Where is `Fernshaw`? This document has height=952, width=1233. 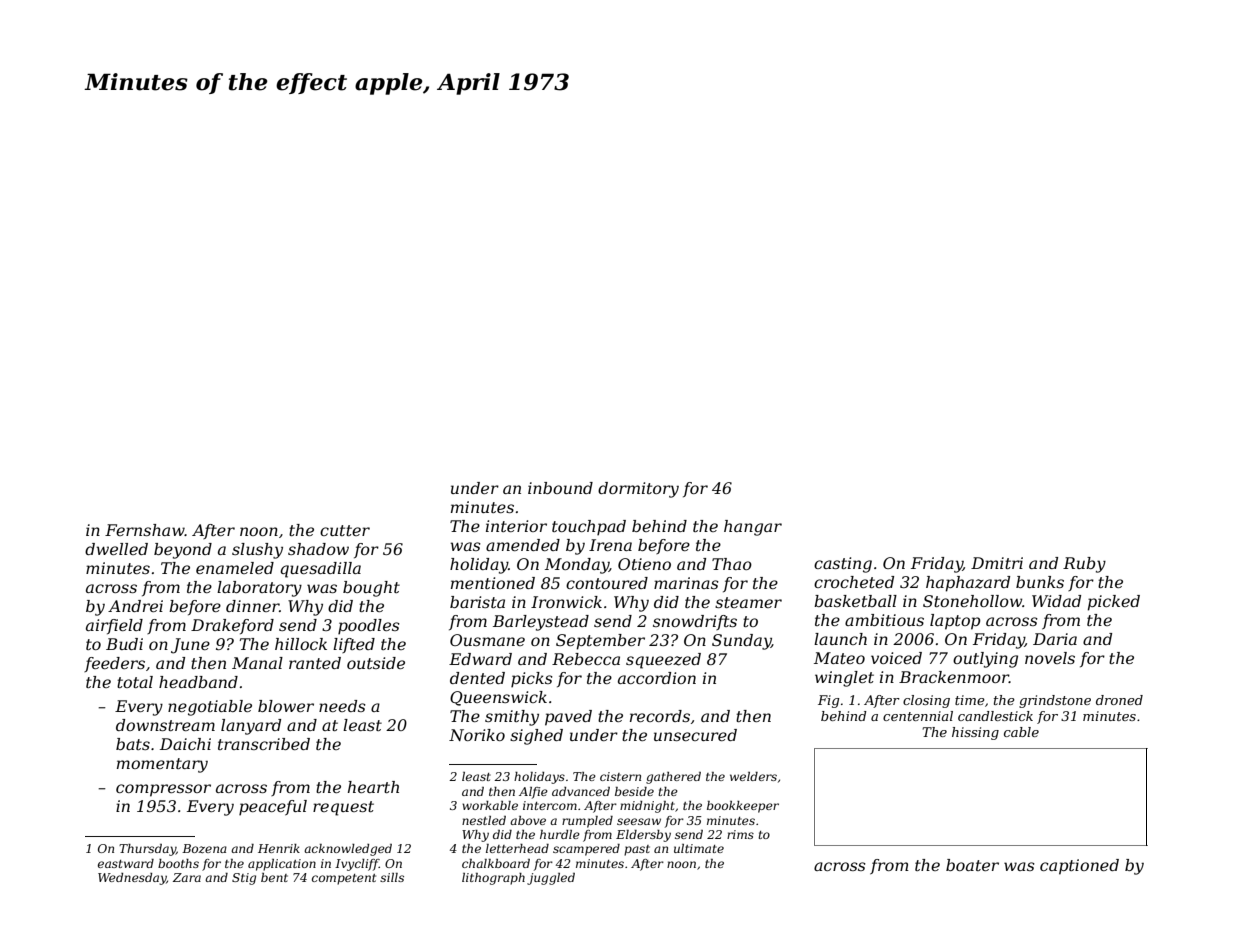 Fernshaw is located at coordinates (145, 530).
